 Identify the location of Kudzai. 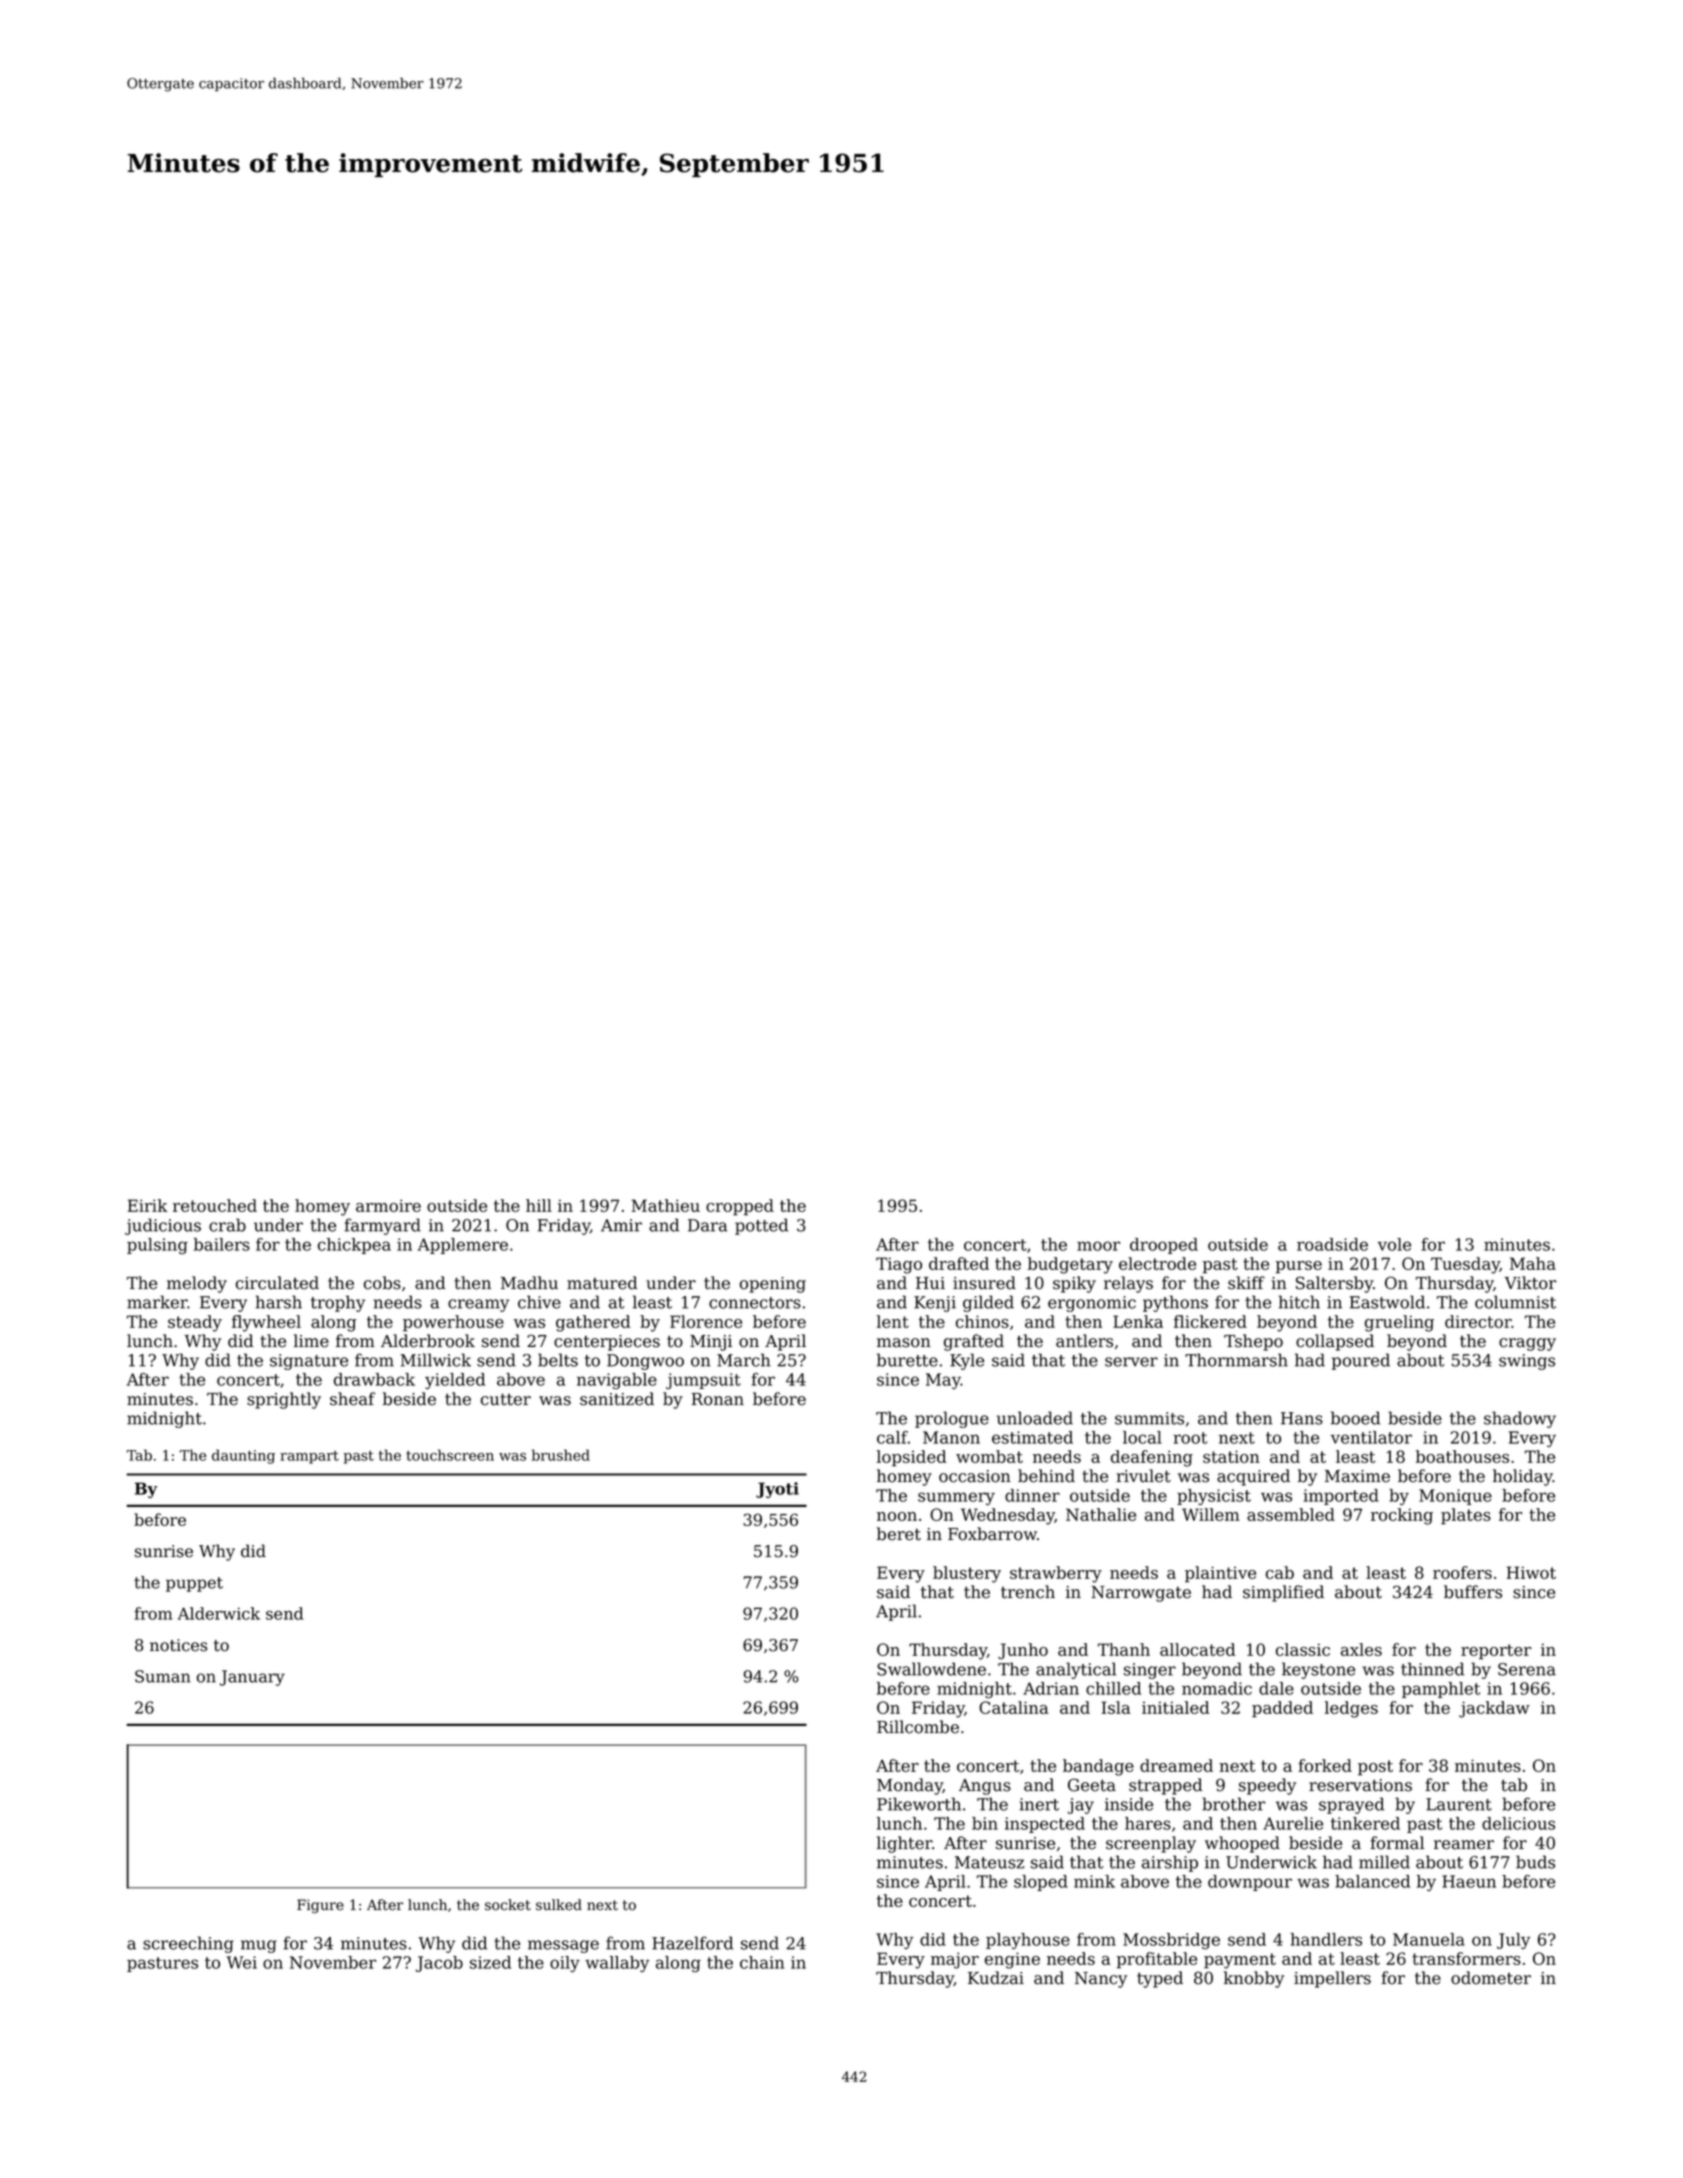
(996, 1978).
